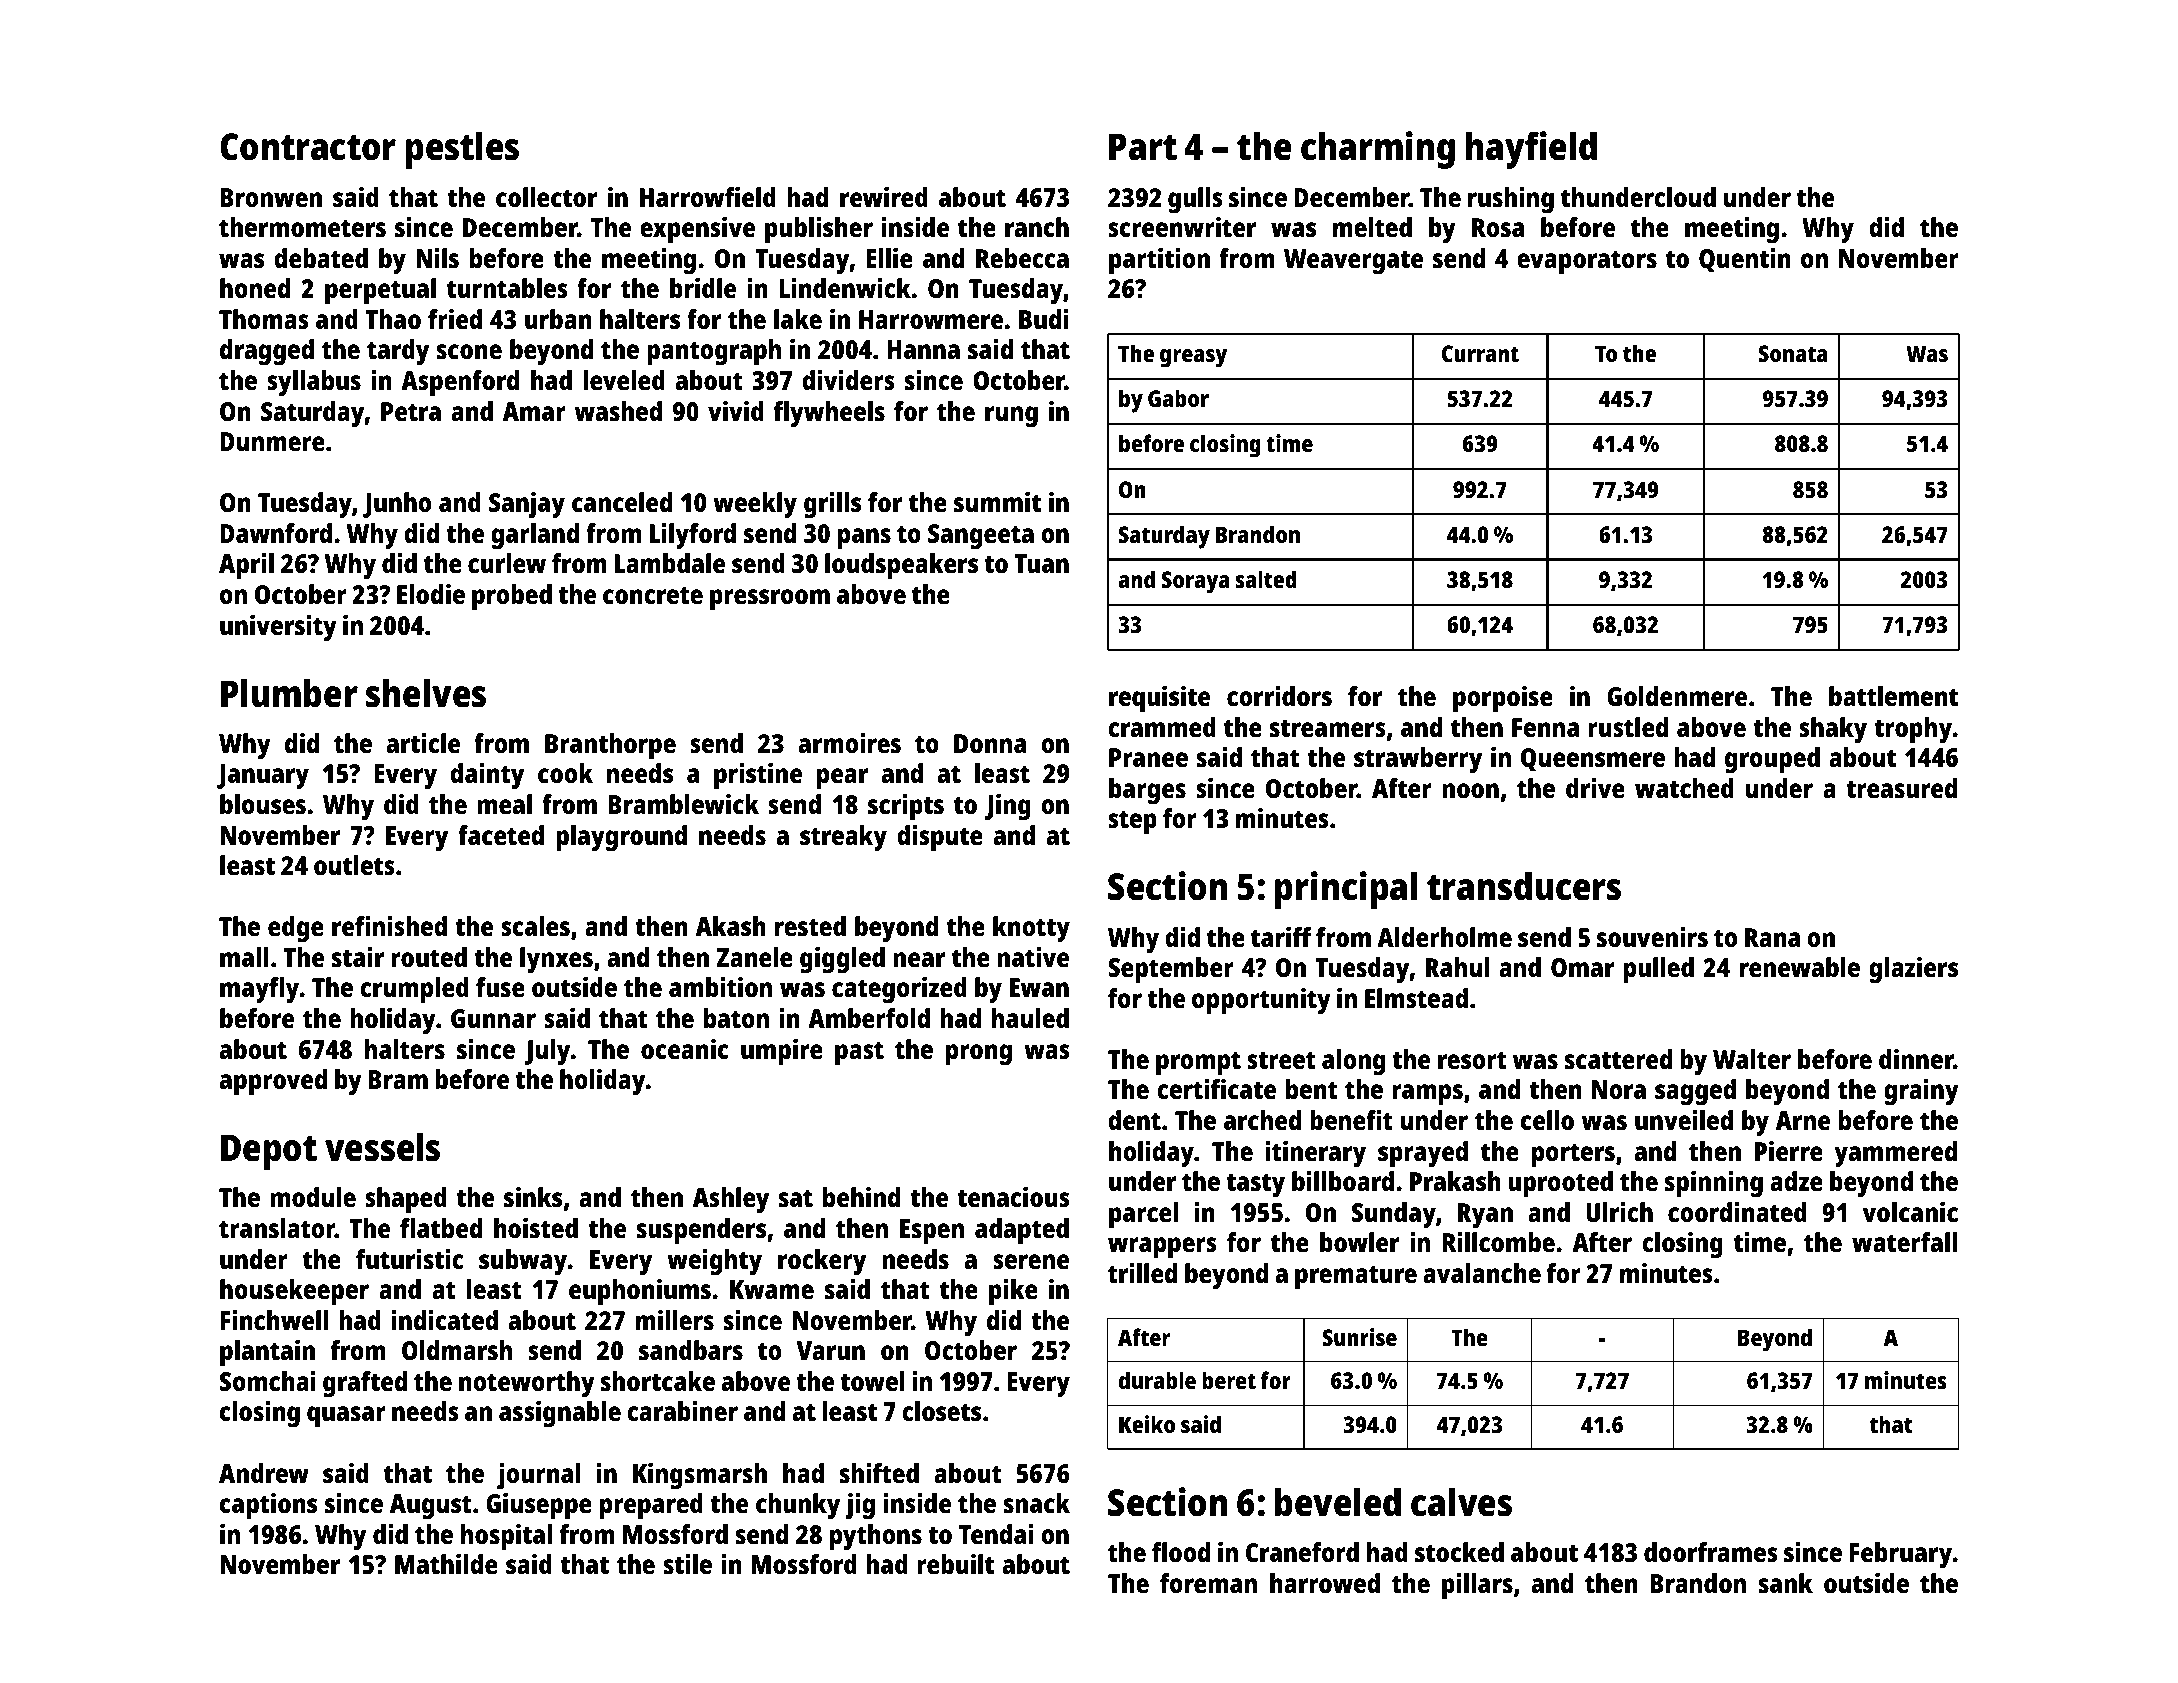  I want to click on rebuilt, so click(955, 1564).
